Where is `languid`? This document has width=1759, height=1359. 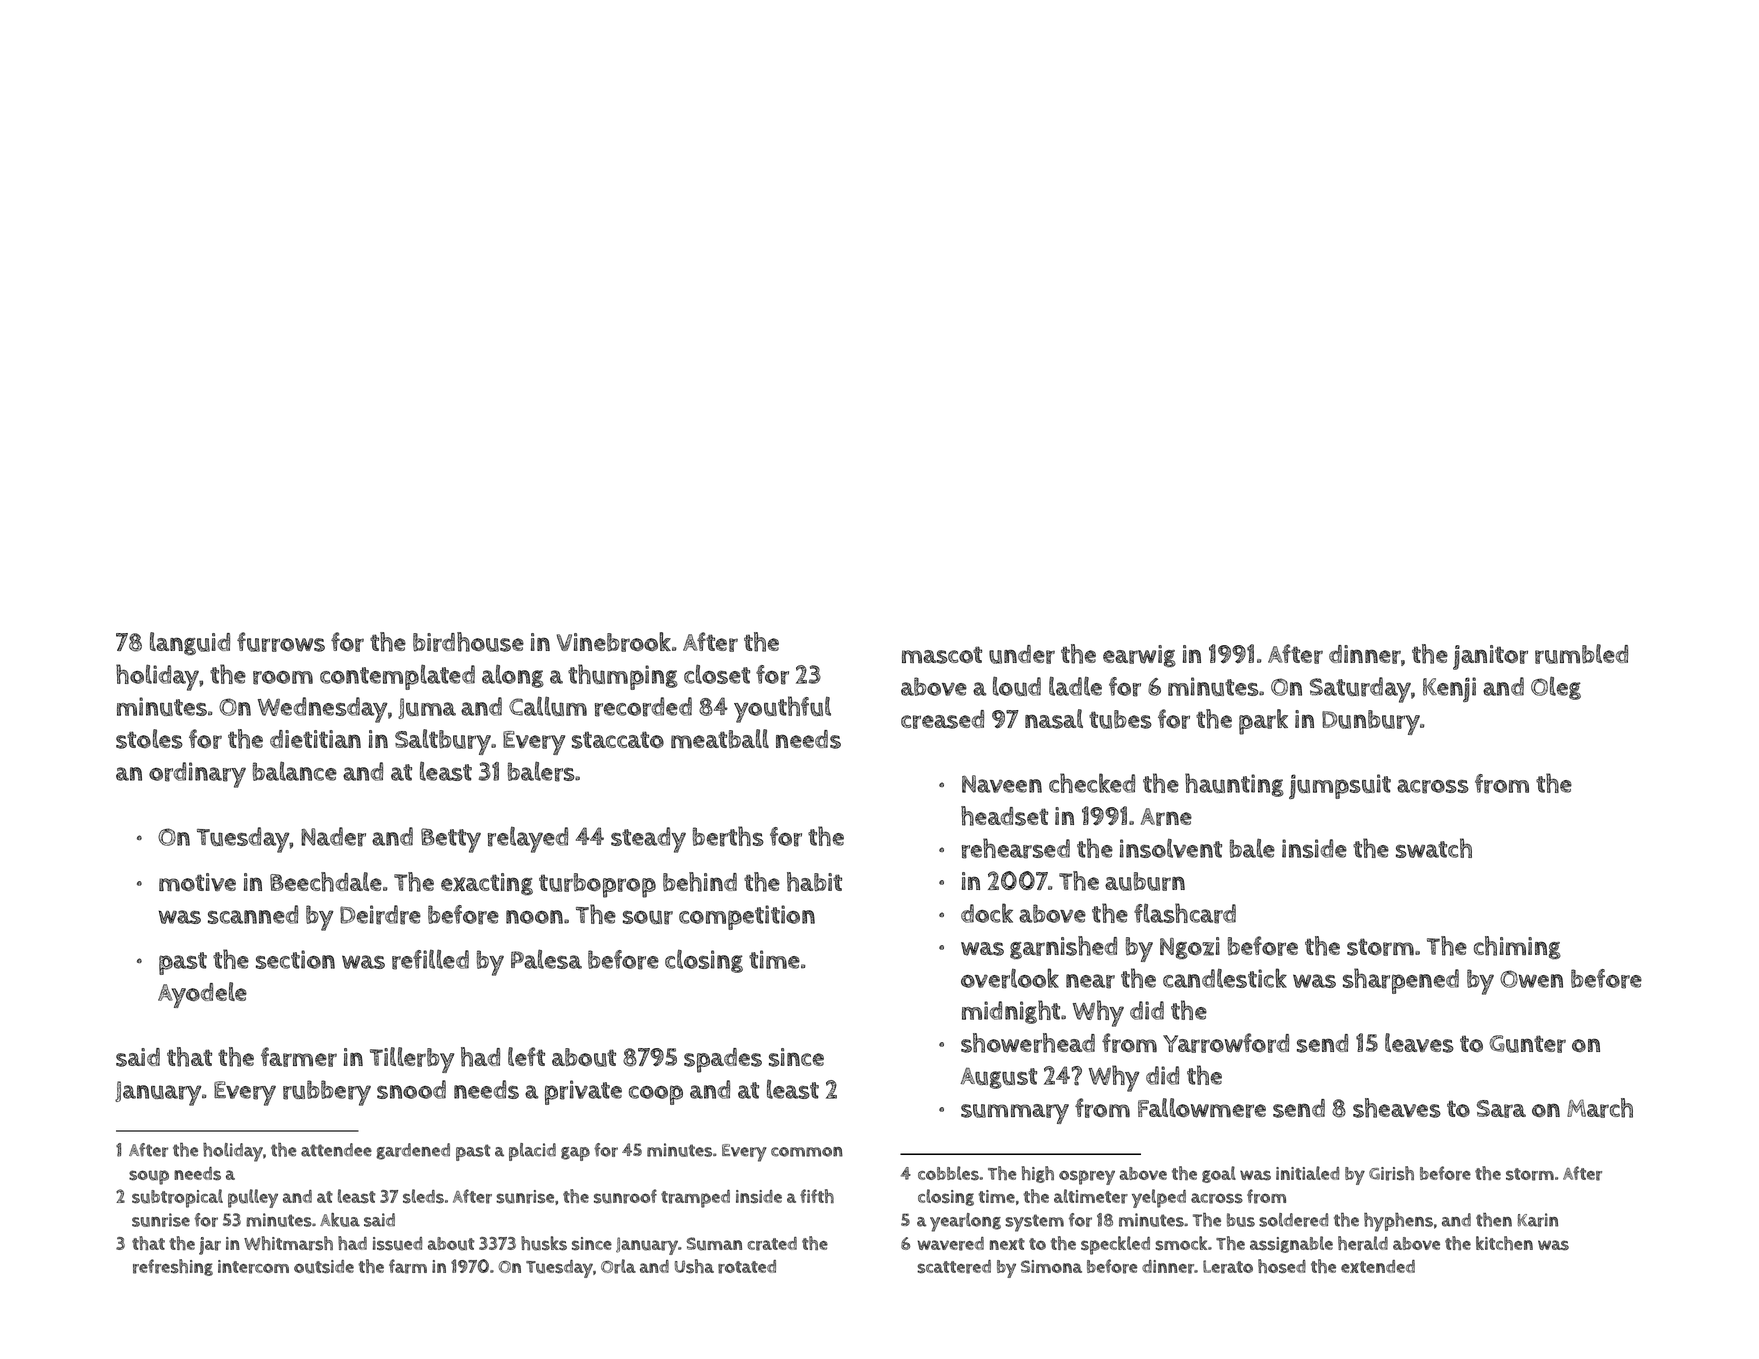 languid is located at coordinates (190, 644).
